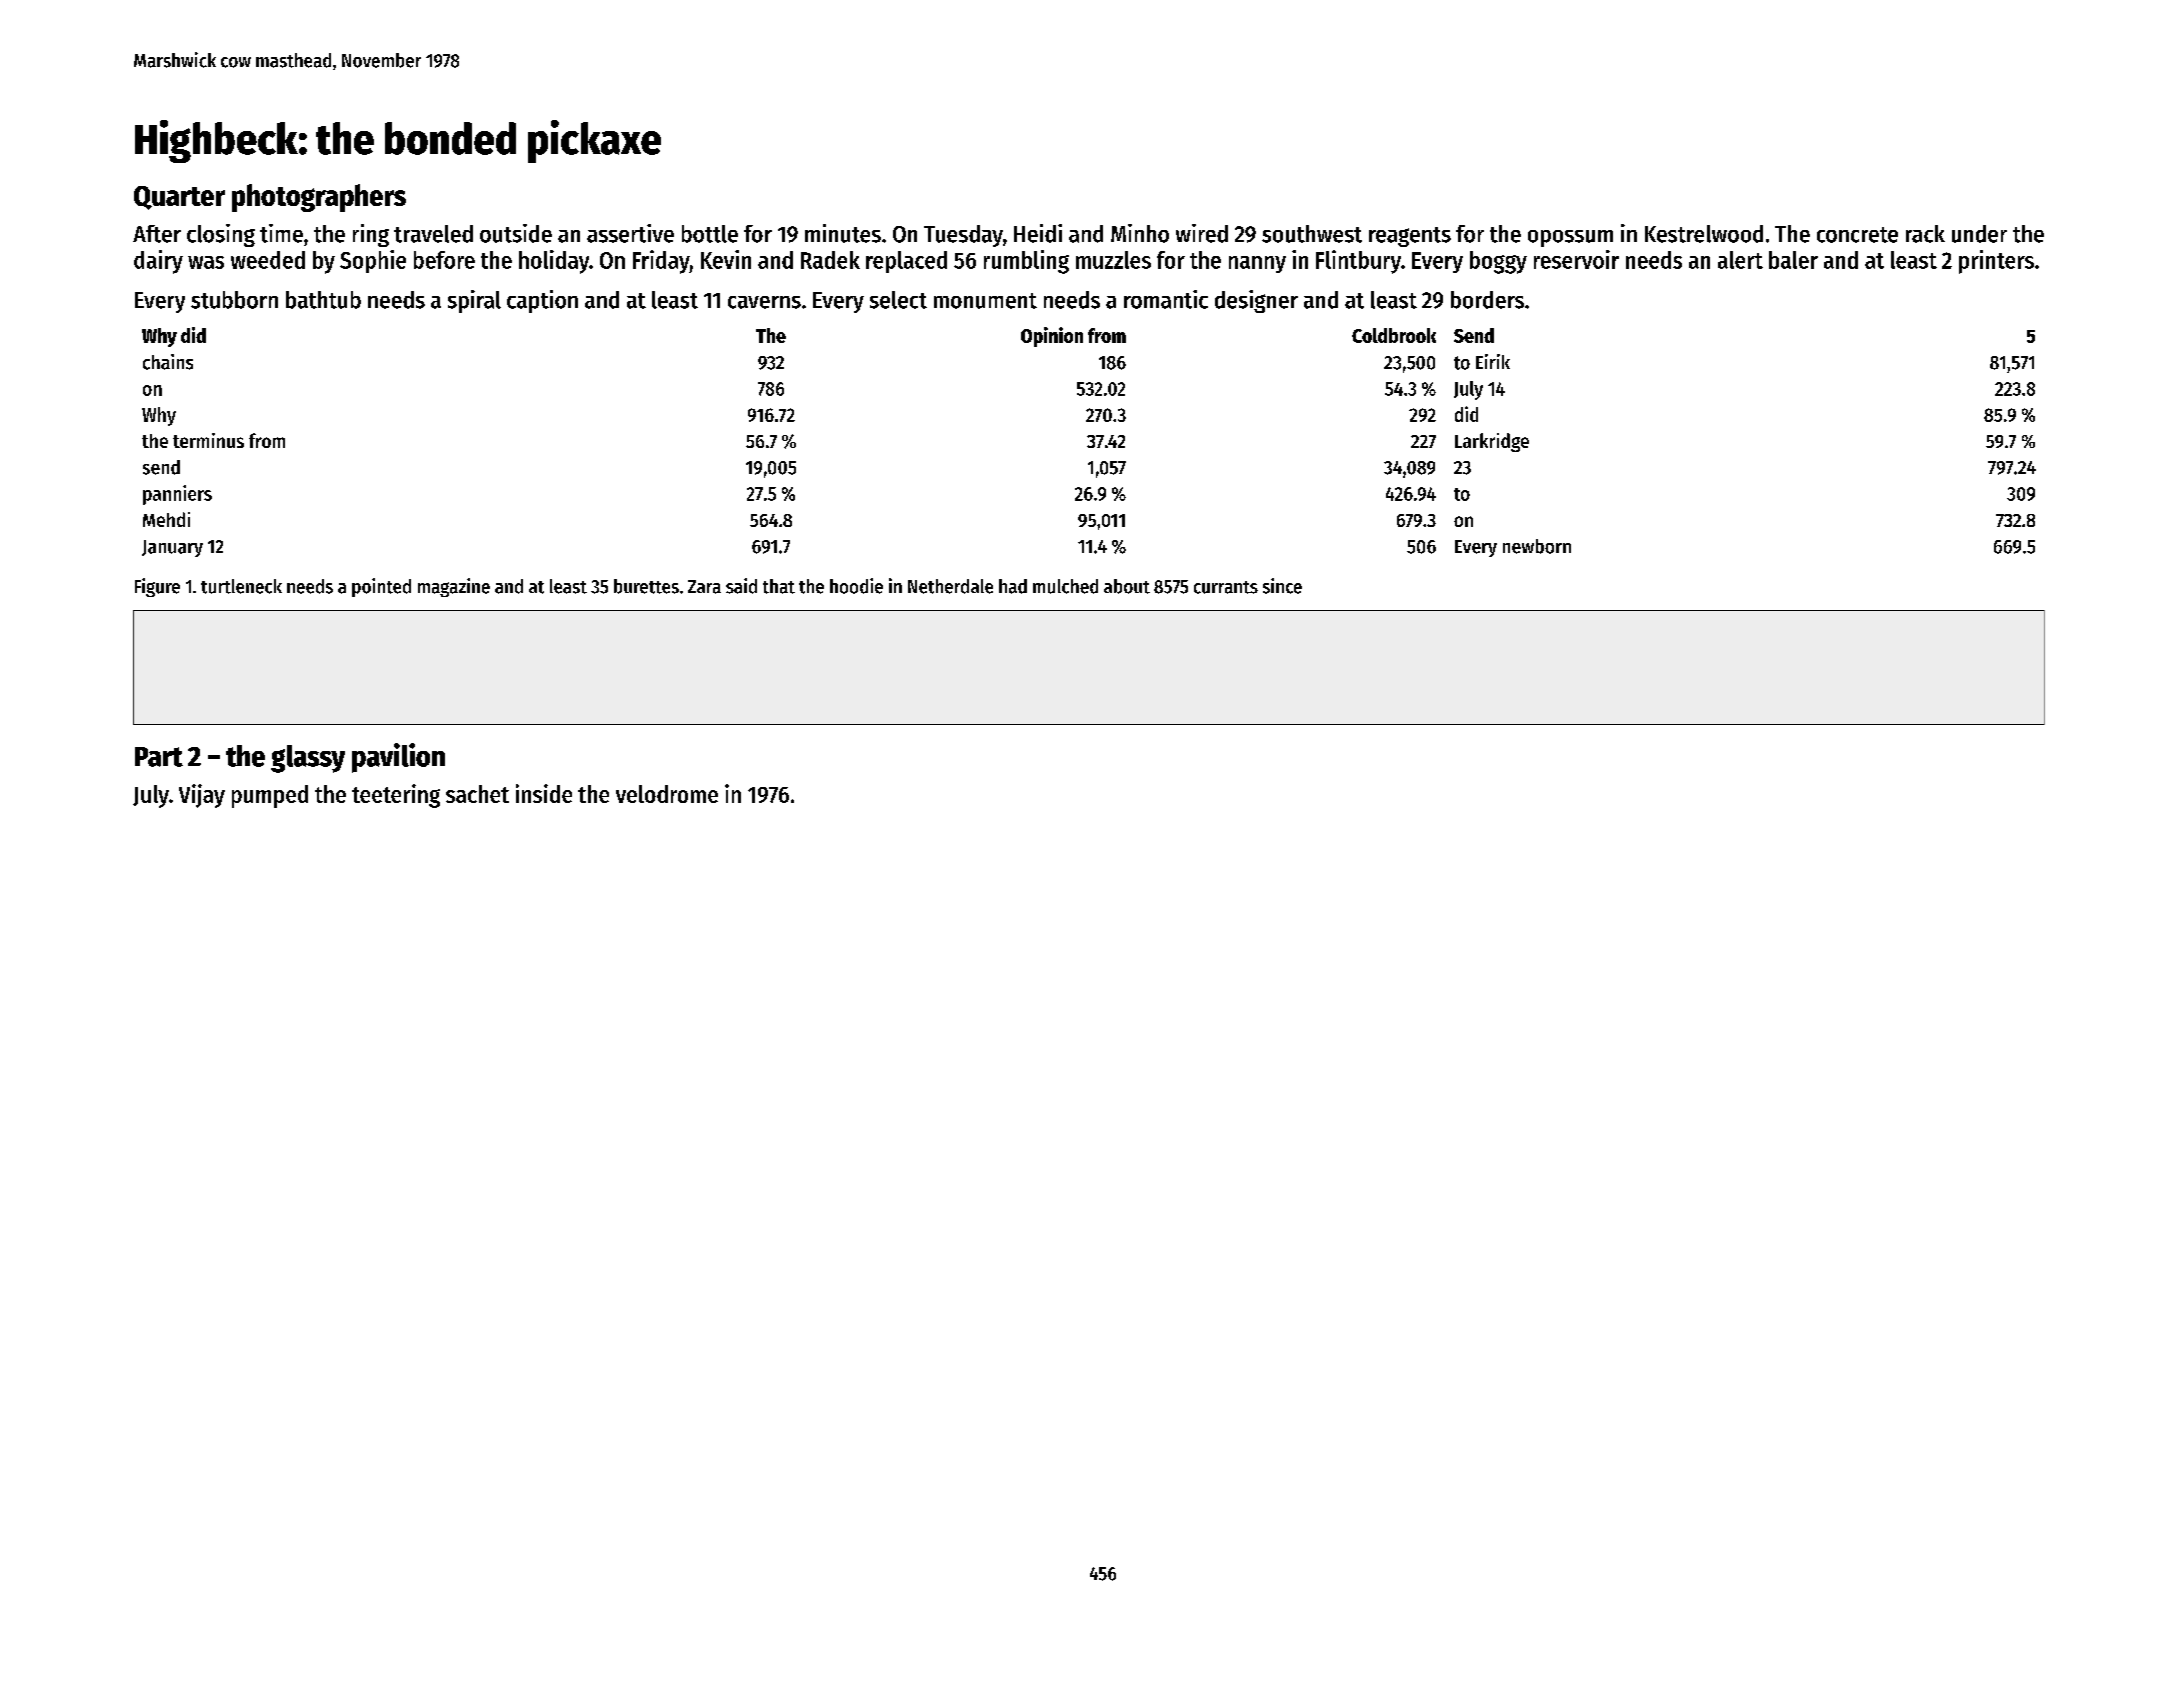 This document has width=2178, height=1683. Describe the element at coordinates (270, 796) in the document. I see `pumped` at that location.
